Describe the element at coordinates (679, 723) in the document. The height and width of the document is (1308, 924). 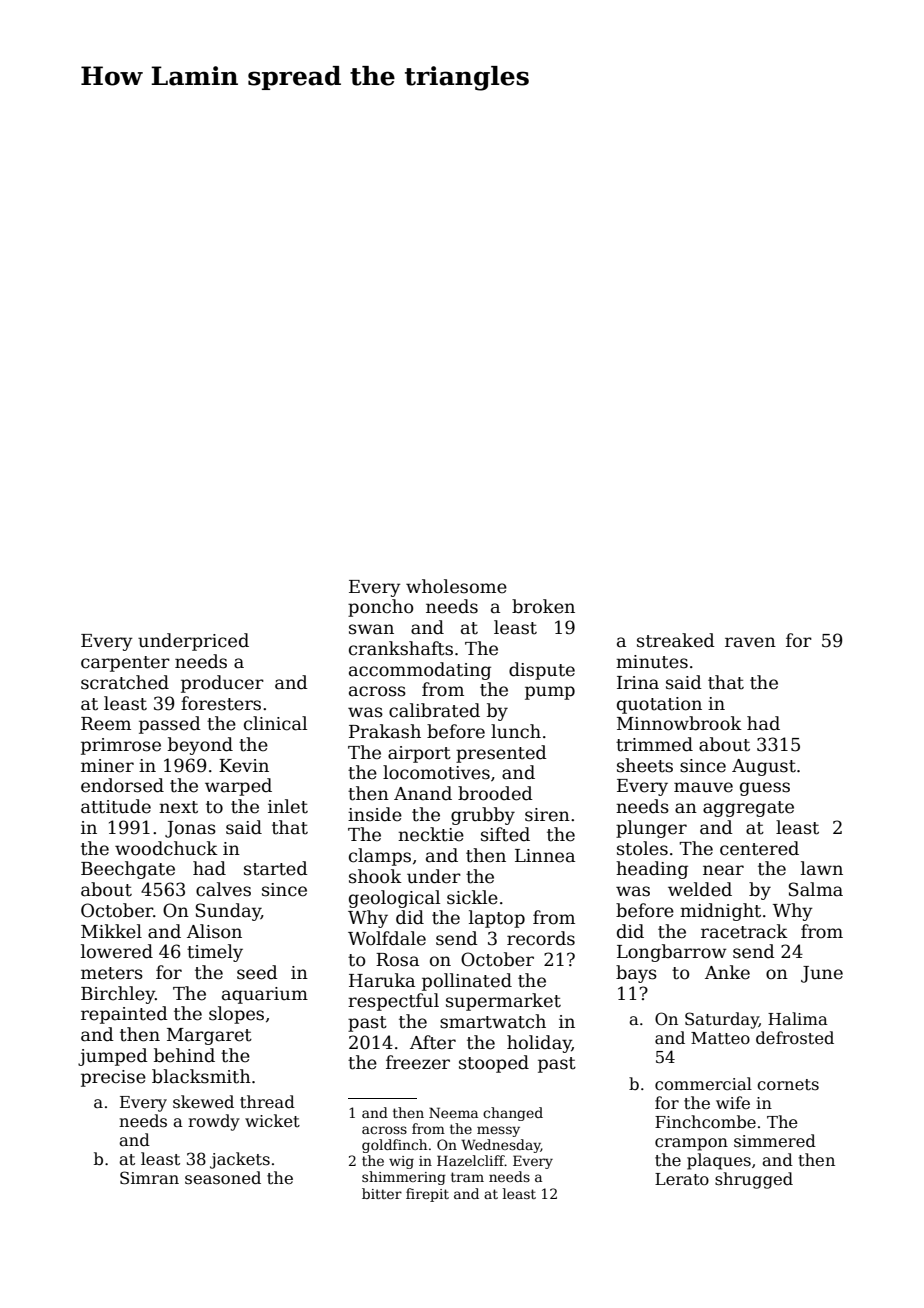
I see `Minnowbrook` at that location.
